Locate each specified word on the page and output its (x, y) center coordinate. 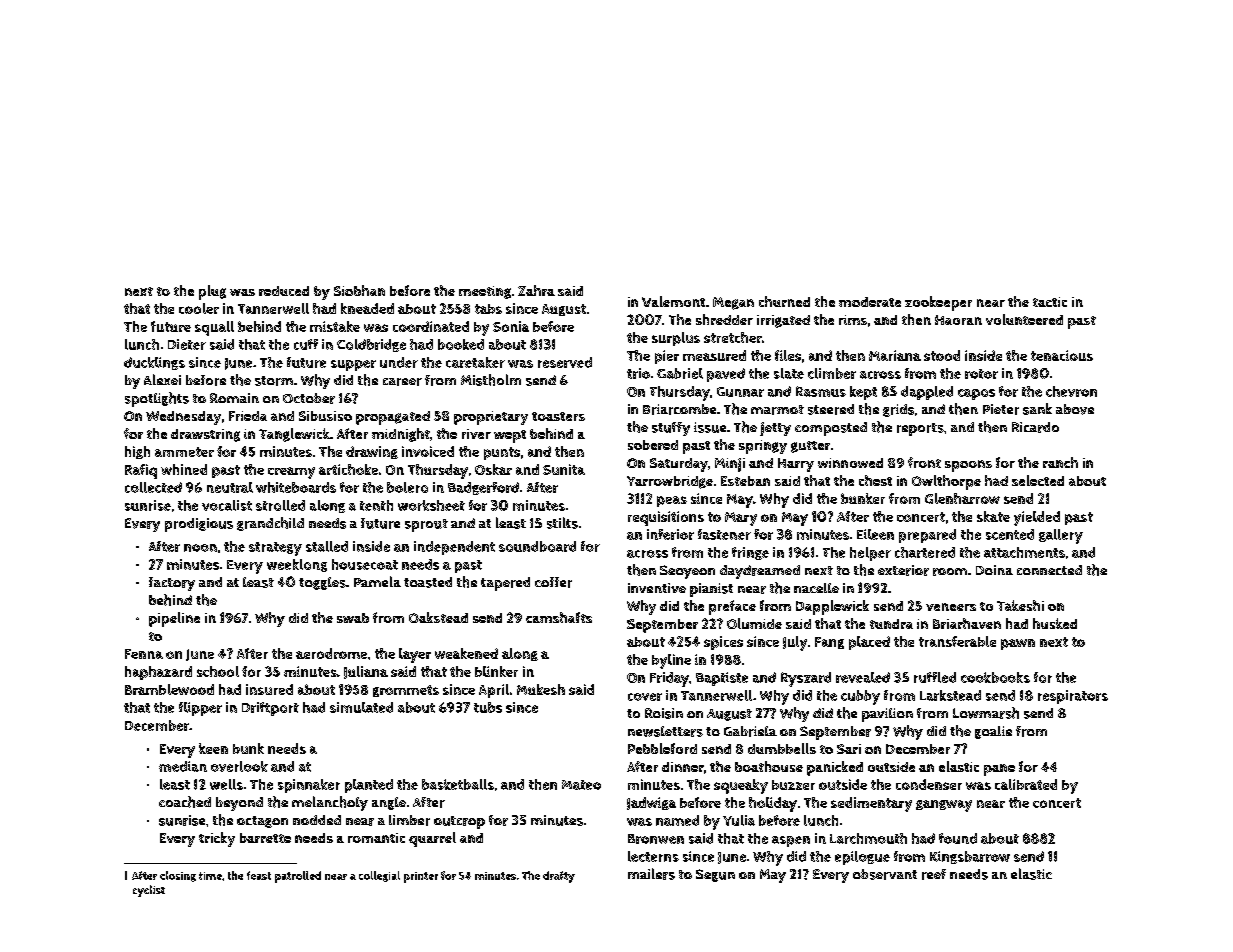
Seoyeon (687, 572)
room (950, 572)
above (1075, 409)
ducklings (154, 363)
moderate (870, 302)
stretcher (733, 337)
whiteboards (296, 487)
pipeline (174, 619)
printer (421, 877)
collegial (379, 876)
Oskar (493, 469)
